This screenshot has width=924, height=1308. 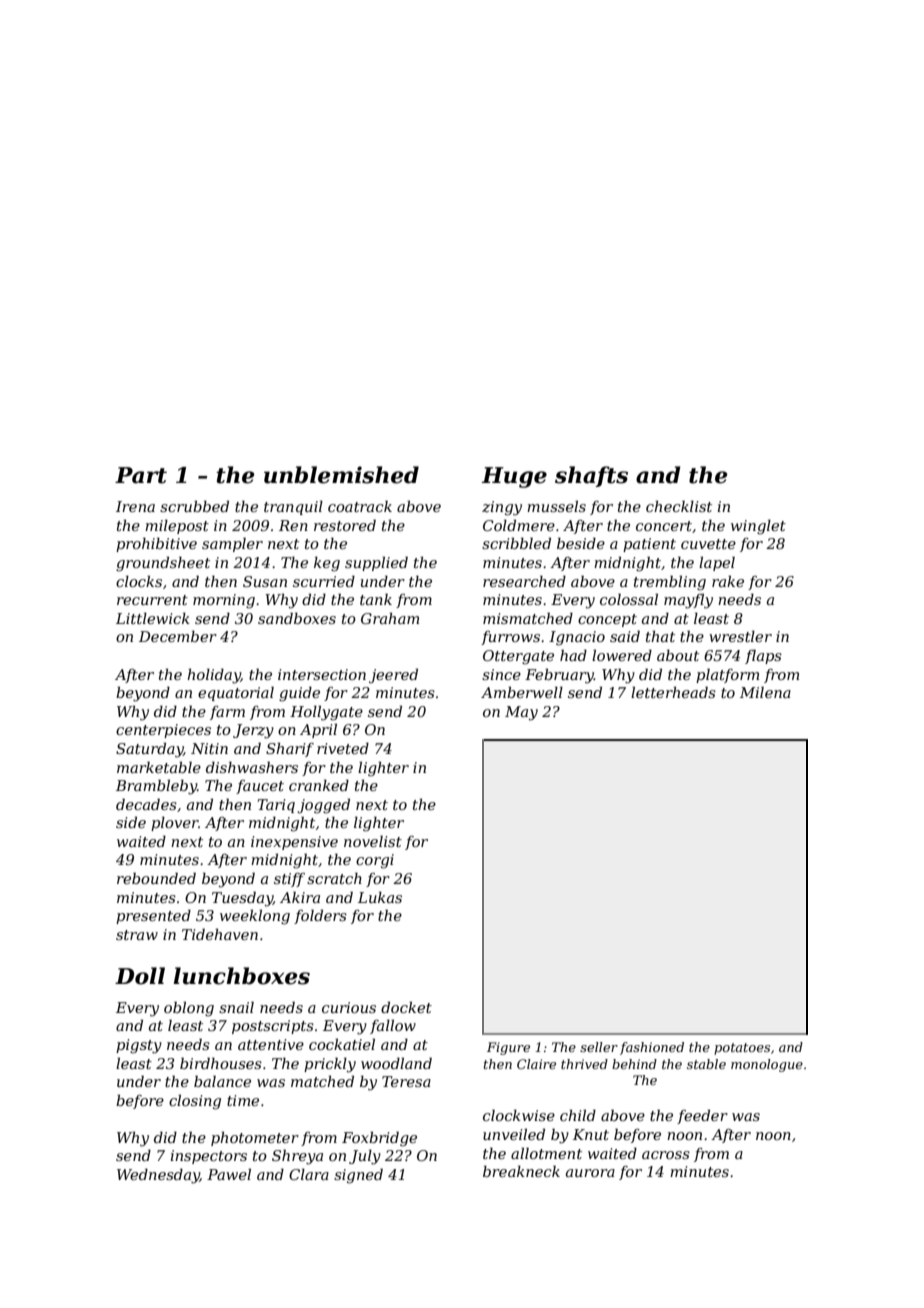 What do you see at coordinates (297, 618) in the screenshot?
I see `sandboxes` at bounding box center [297, 618].
